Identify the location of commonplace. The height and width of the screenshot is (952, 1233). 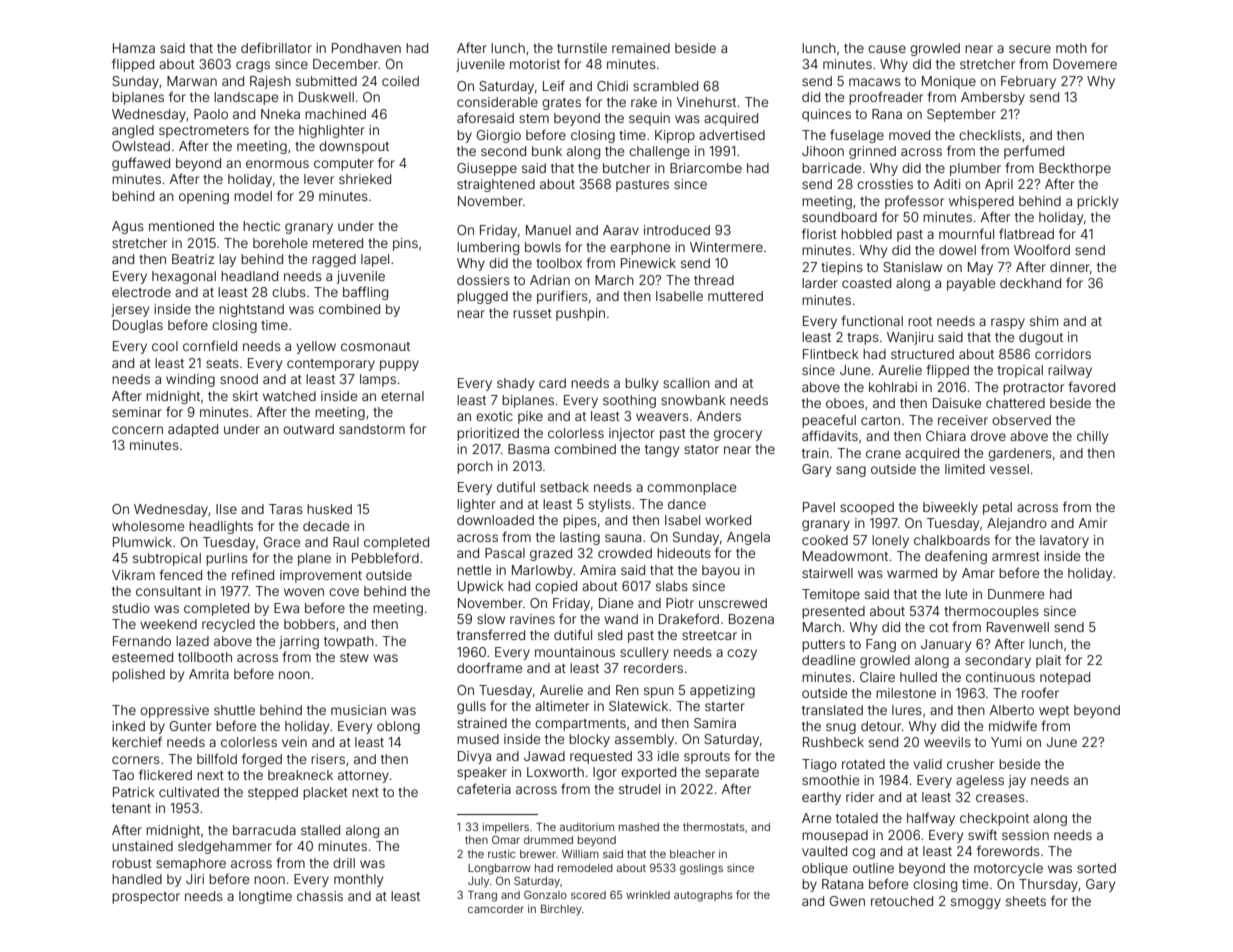
(691, 488).
